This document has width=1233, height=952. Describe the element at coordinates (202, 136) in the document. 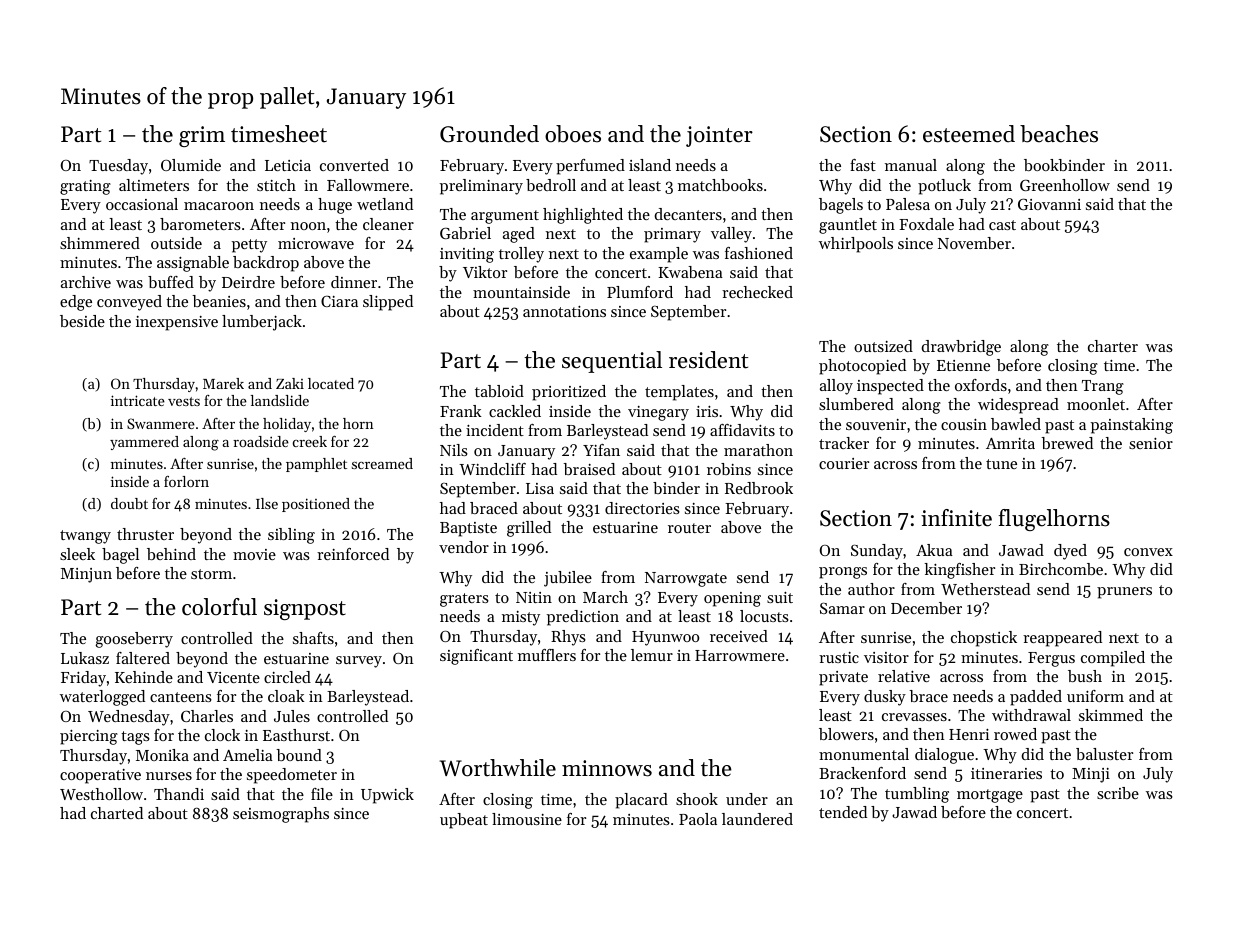

I see `grim` at that location.
